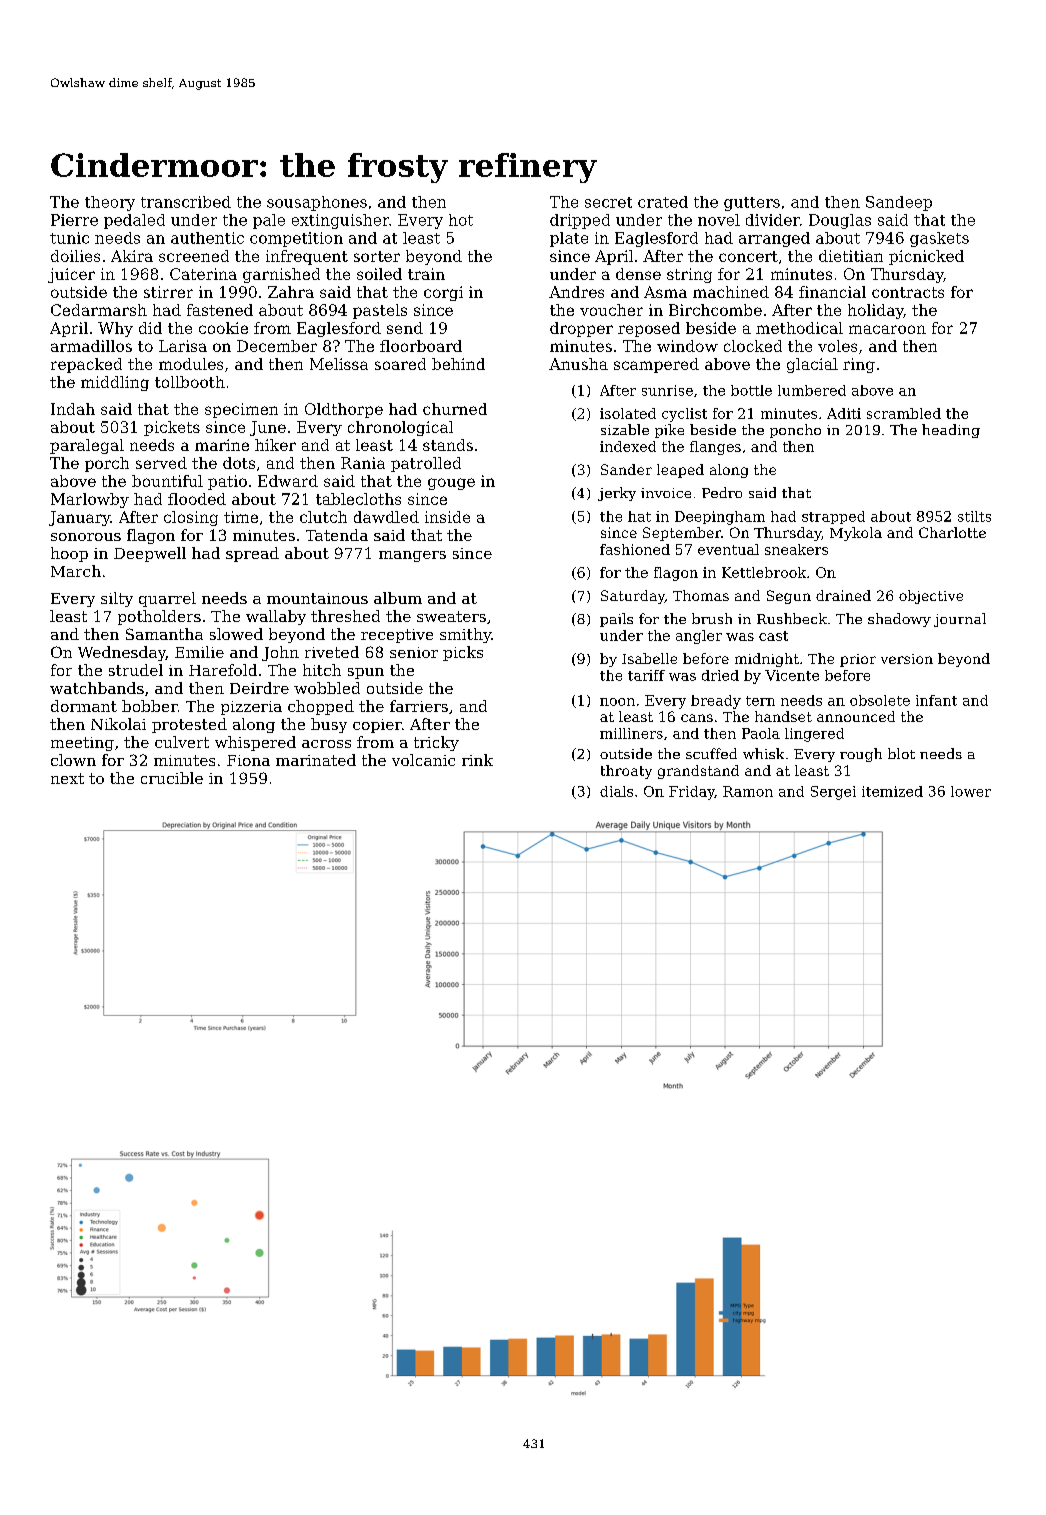 The width and height of the screenshot is (1046, 1515). I want to click on gutters, so click(752, 204).
